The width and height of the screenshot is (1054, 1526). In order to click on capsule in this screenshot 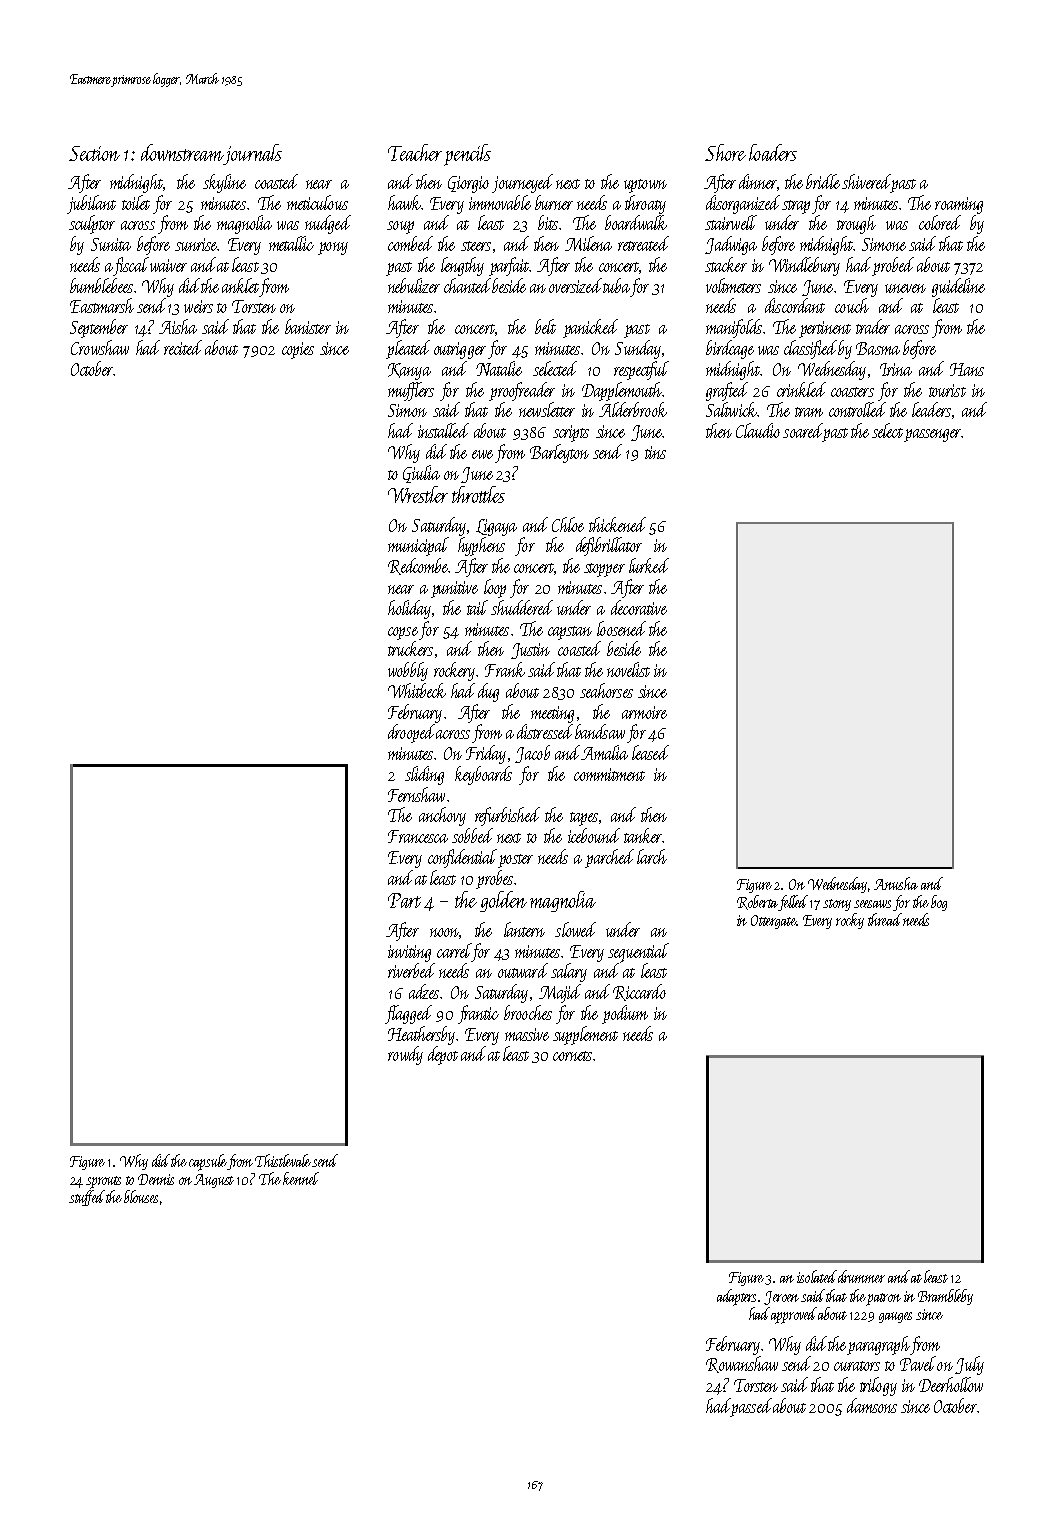, I will do `click(208, 1162)`.
